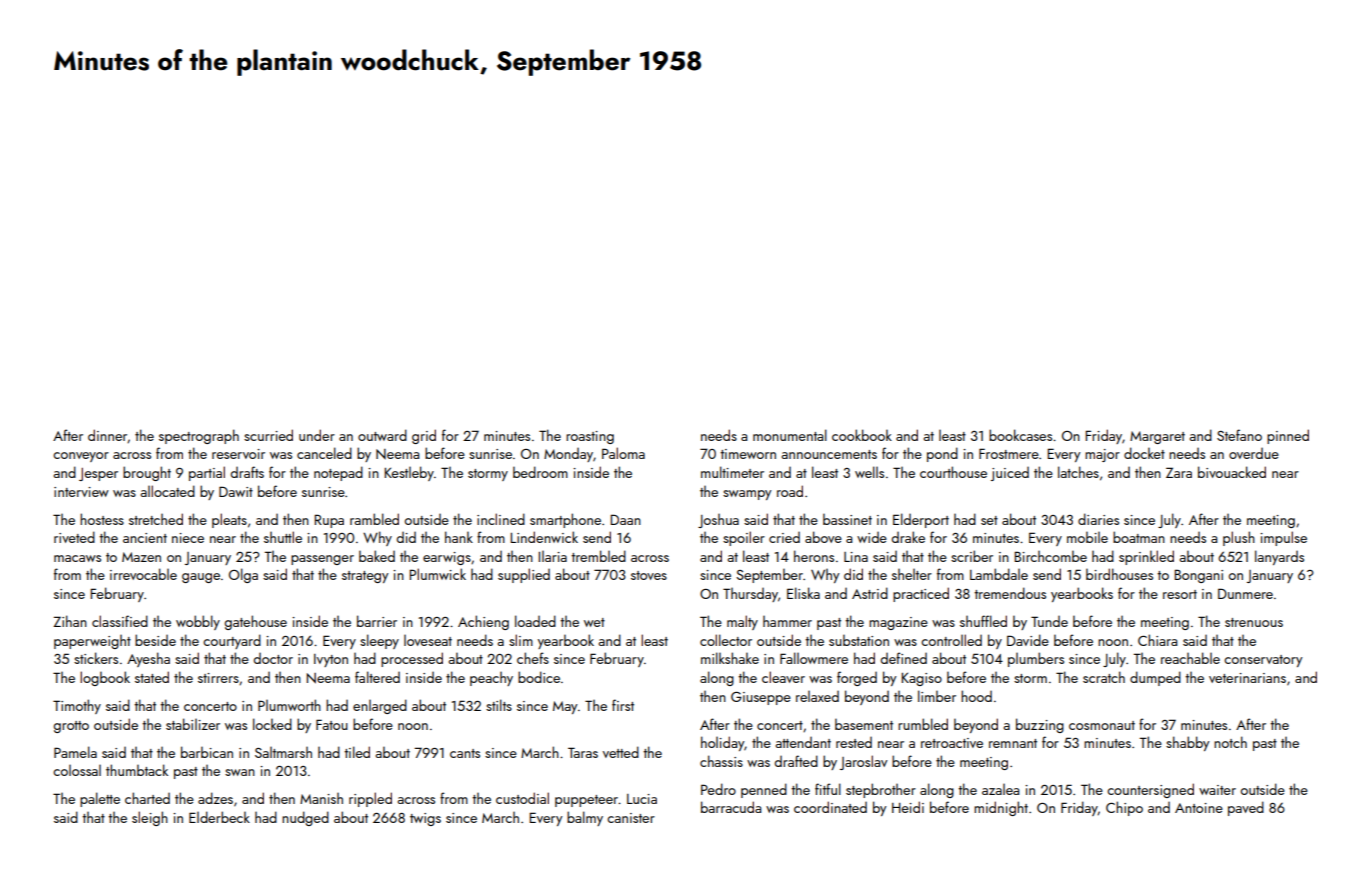  Describe the element at coordinates (732, 472) in the screenshot. I see `multimeter` at that location.
